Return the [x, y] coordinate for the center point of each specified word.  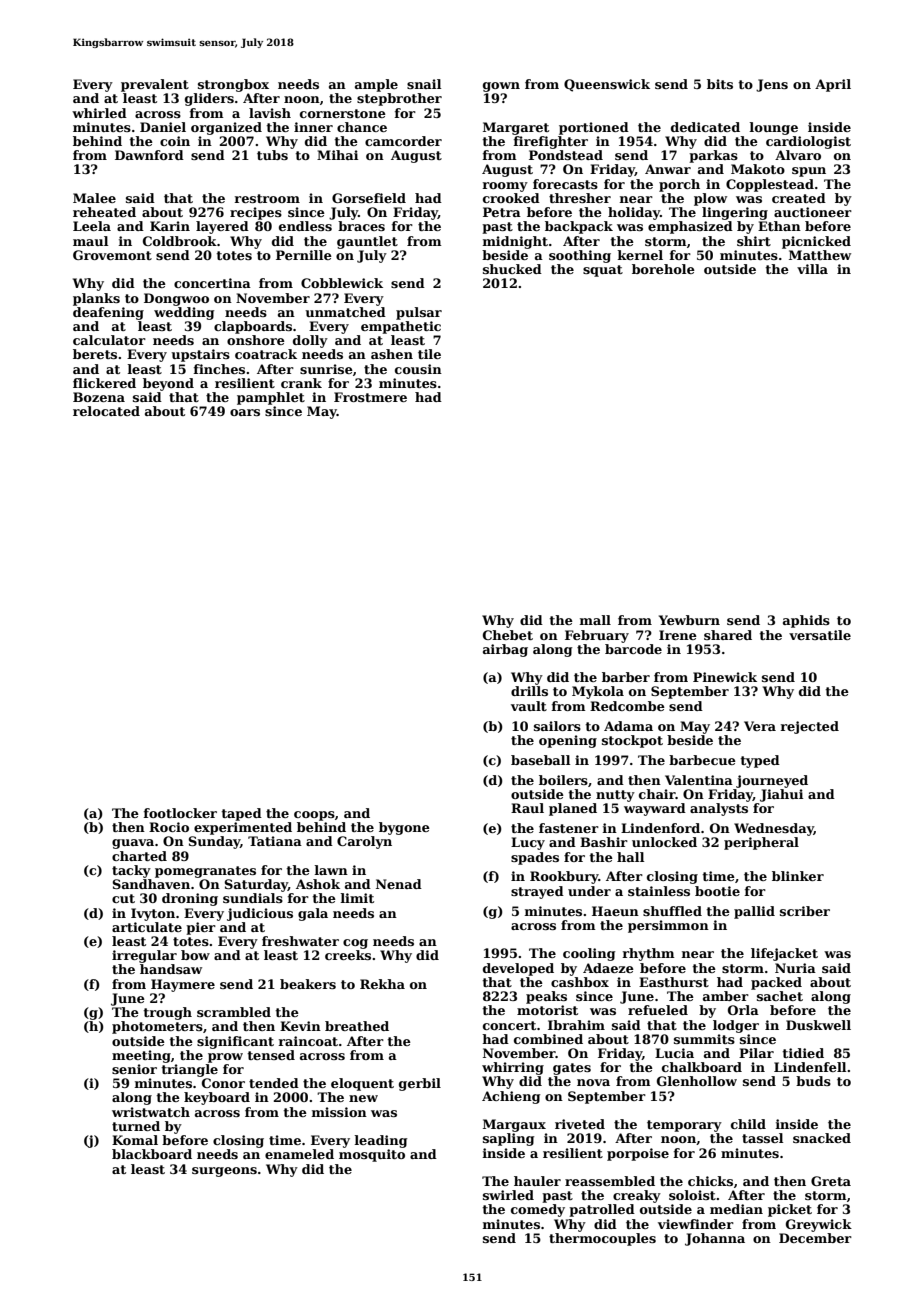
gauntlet [367, 242]
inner [313, 127]
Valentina [699, 780]
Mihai [337, 155]
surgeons [224, 1172]
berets [95, 354]
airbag [505, 650]
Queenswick [607, 85]
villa [812, 269]
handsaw [171, 969]
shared [728, 635]
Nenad [399, 884]
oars [245, 412]
